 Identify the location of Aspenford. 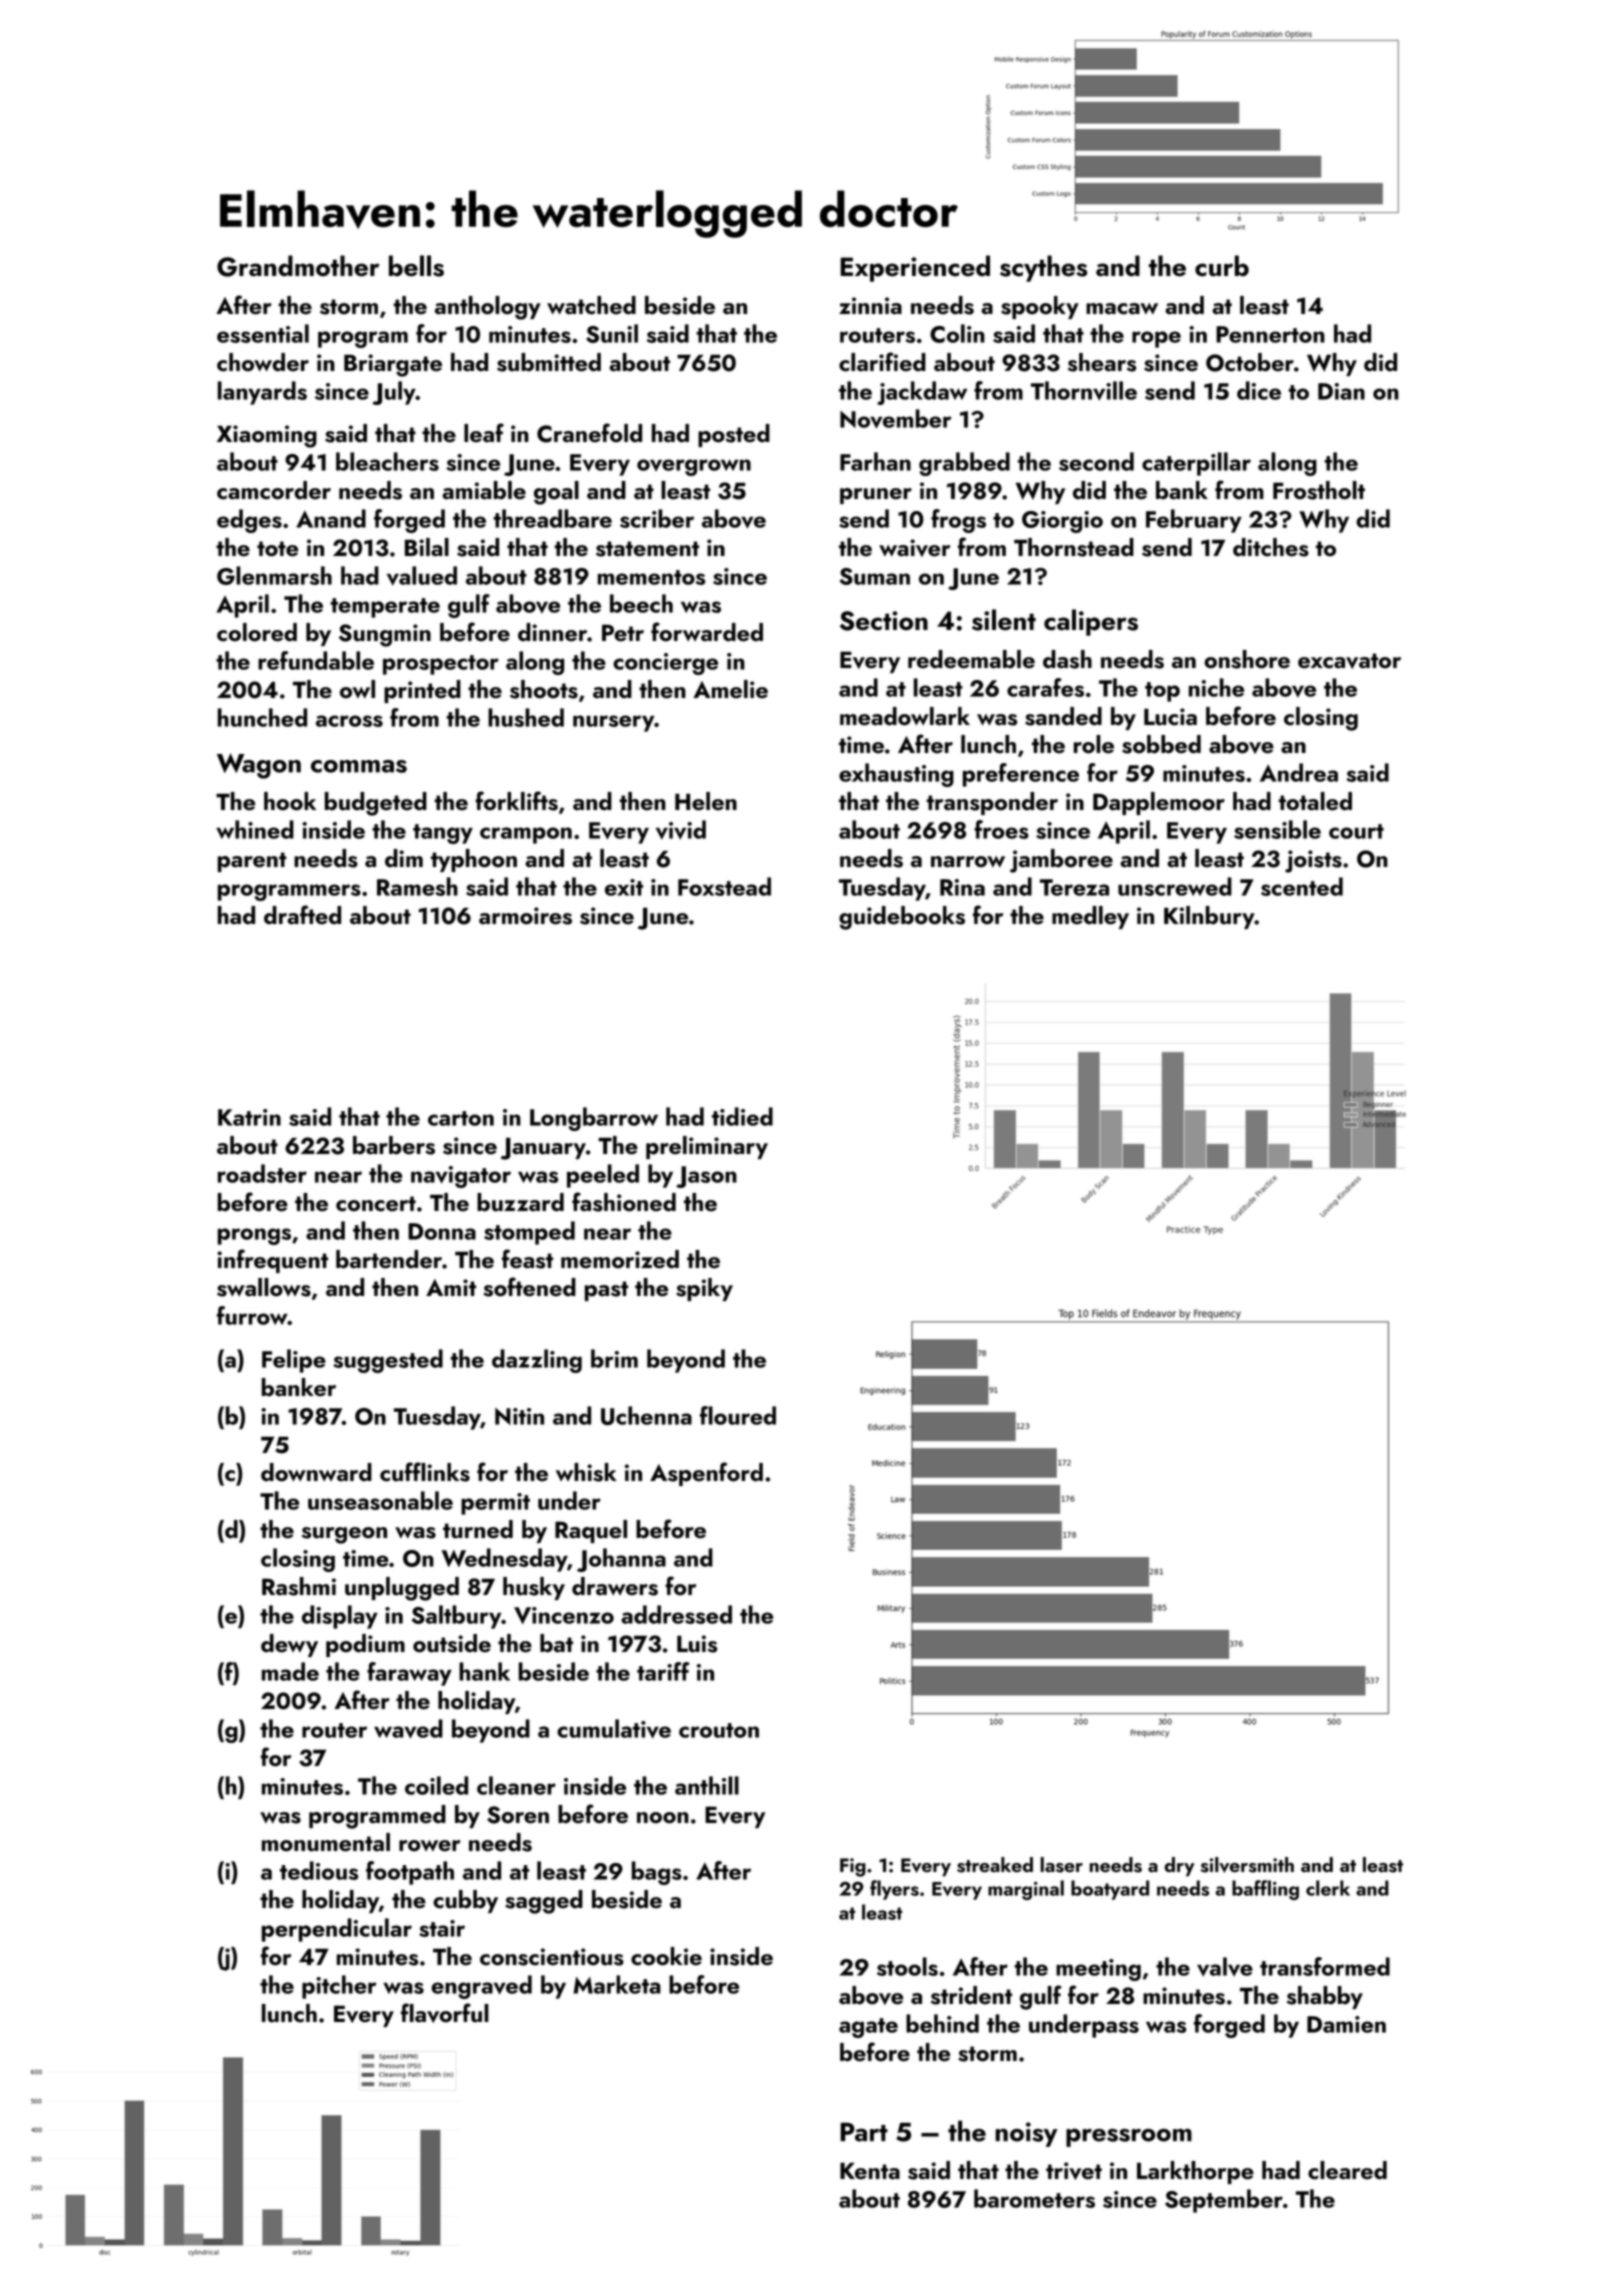
(706, 1474).
